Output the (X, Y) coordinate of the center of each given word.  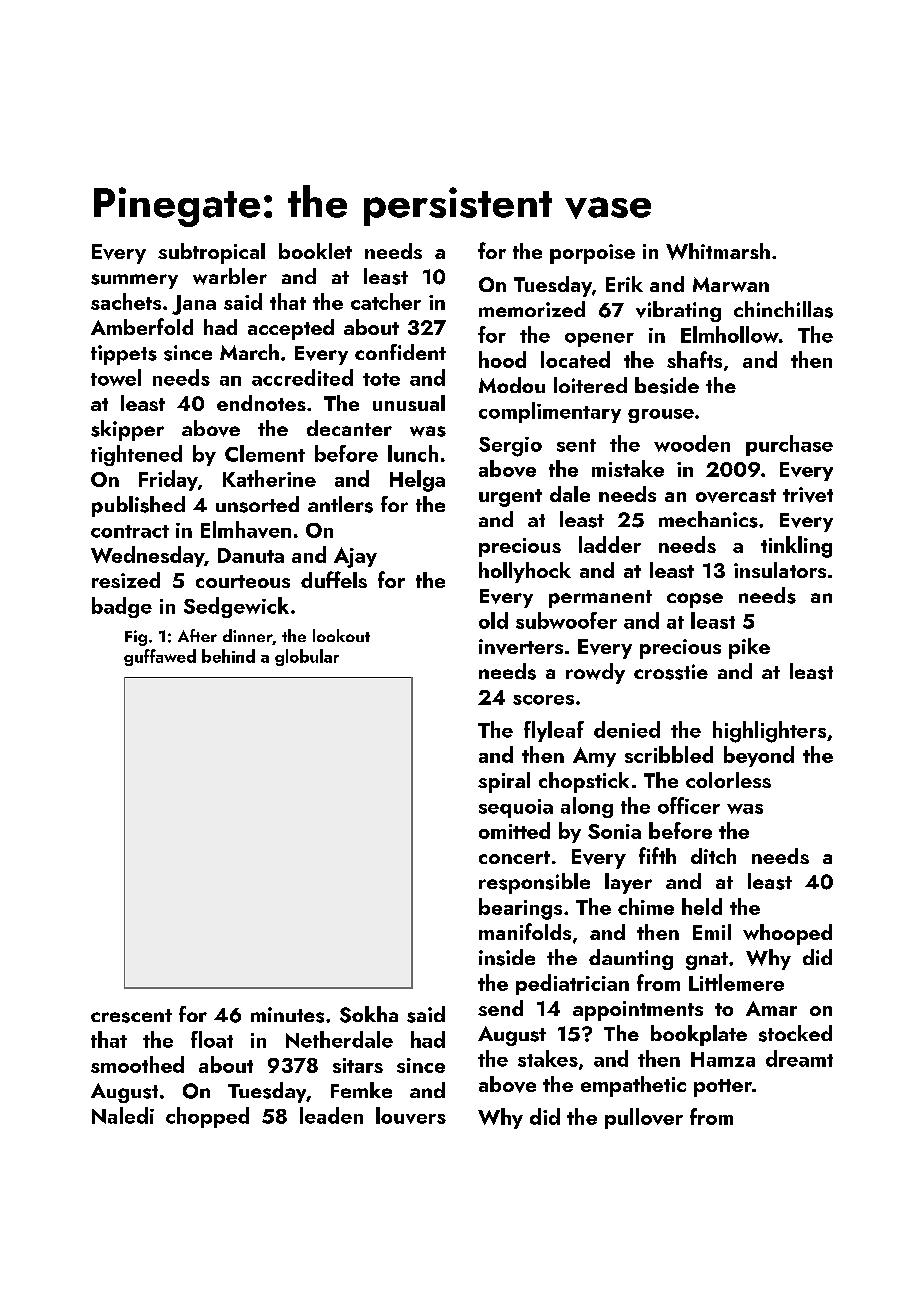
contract (130, 531)
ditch (713, 856)
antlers (340, 504)
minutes (287, 1015)
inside (507, 957)
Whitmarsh (718, 251)
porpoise (592, 254)
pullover (644, 1118)
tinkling (796, 547)
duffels (334, 579)
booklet (315, 251)
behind (228, 656)
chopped (207, 1117)
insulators (780, 570)
